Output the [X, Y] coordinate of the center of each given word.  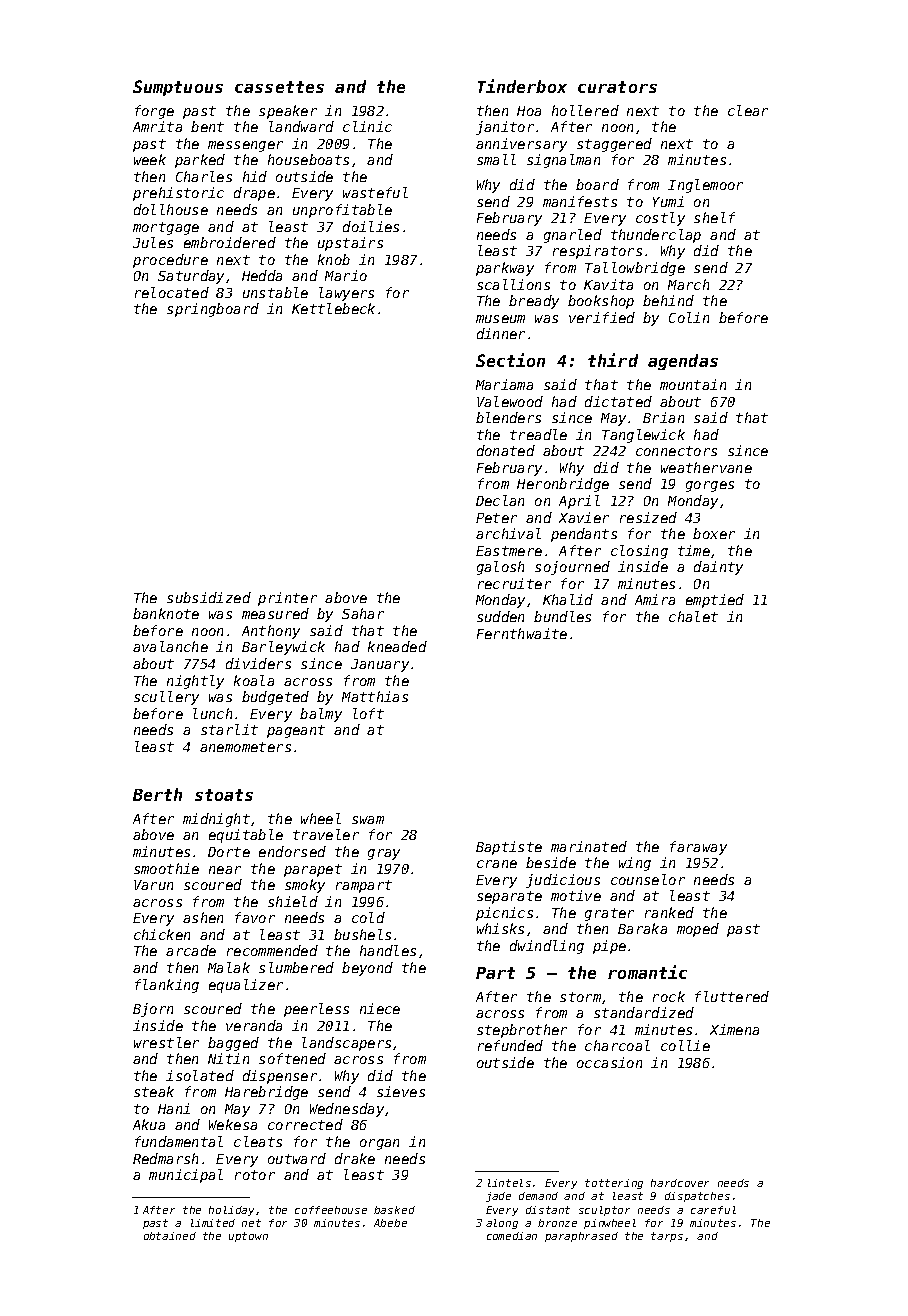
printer [287, 599]
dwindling [547, 947]
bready [534, 302]
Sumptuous [178, 88]
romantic [647, 972]
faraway [698, 848]
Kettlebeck [333, 308]
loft [368, 713]
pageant [296, 731]
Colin [689, 317]
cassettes [279, 87]
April [579, 502]
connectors [676, 451]
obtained [170, 1236]
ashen [203, 917]
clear [748, 110]
